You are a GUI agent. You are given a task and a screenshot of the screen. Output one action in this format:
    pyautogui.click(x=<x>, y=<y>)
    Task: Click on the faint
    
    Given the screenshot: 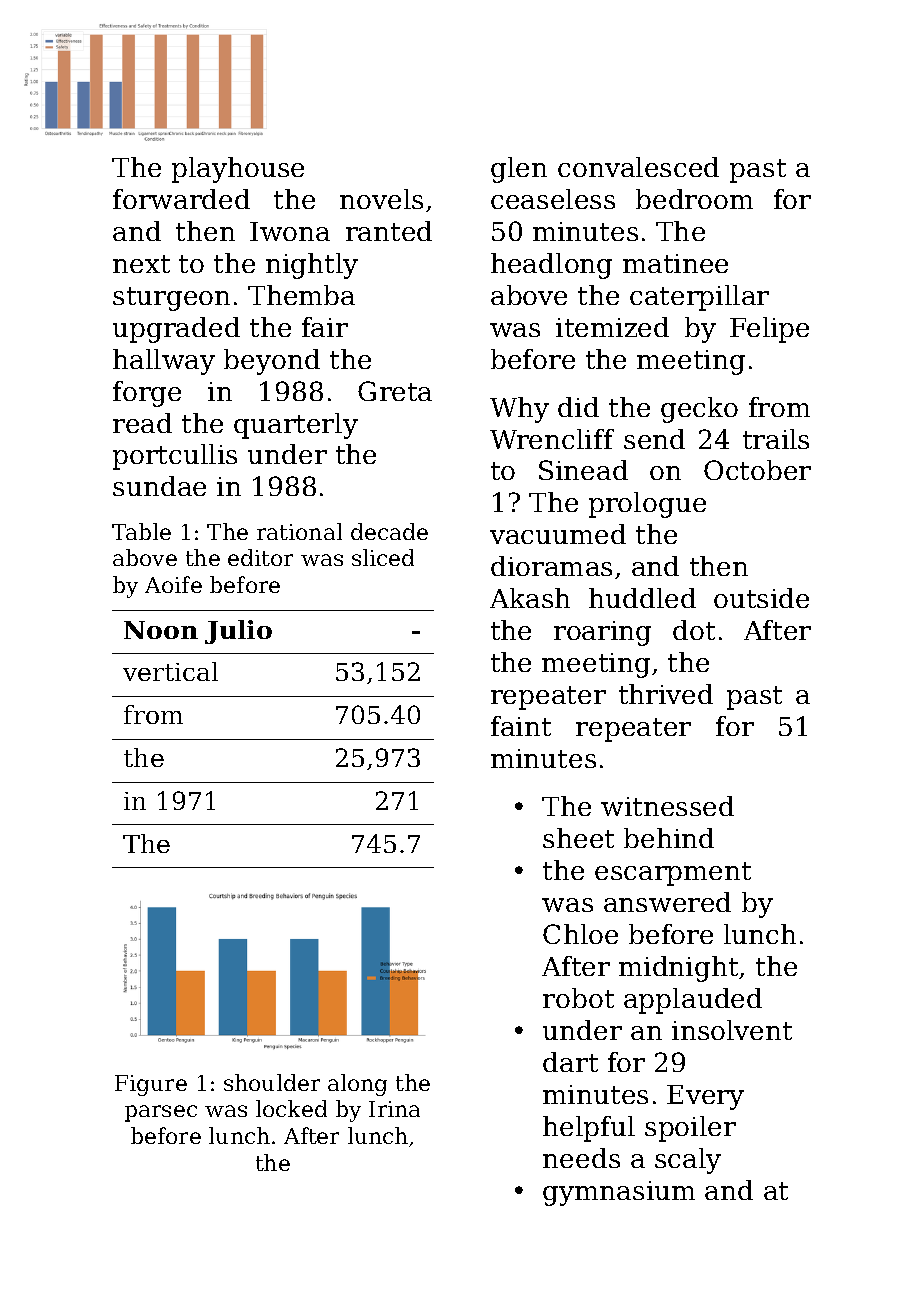 What is the action you would take?
    pyautogui.click(x=521, y=726)
